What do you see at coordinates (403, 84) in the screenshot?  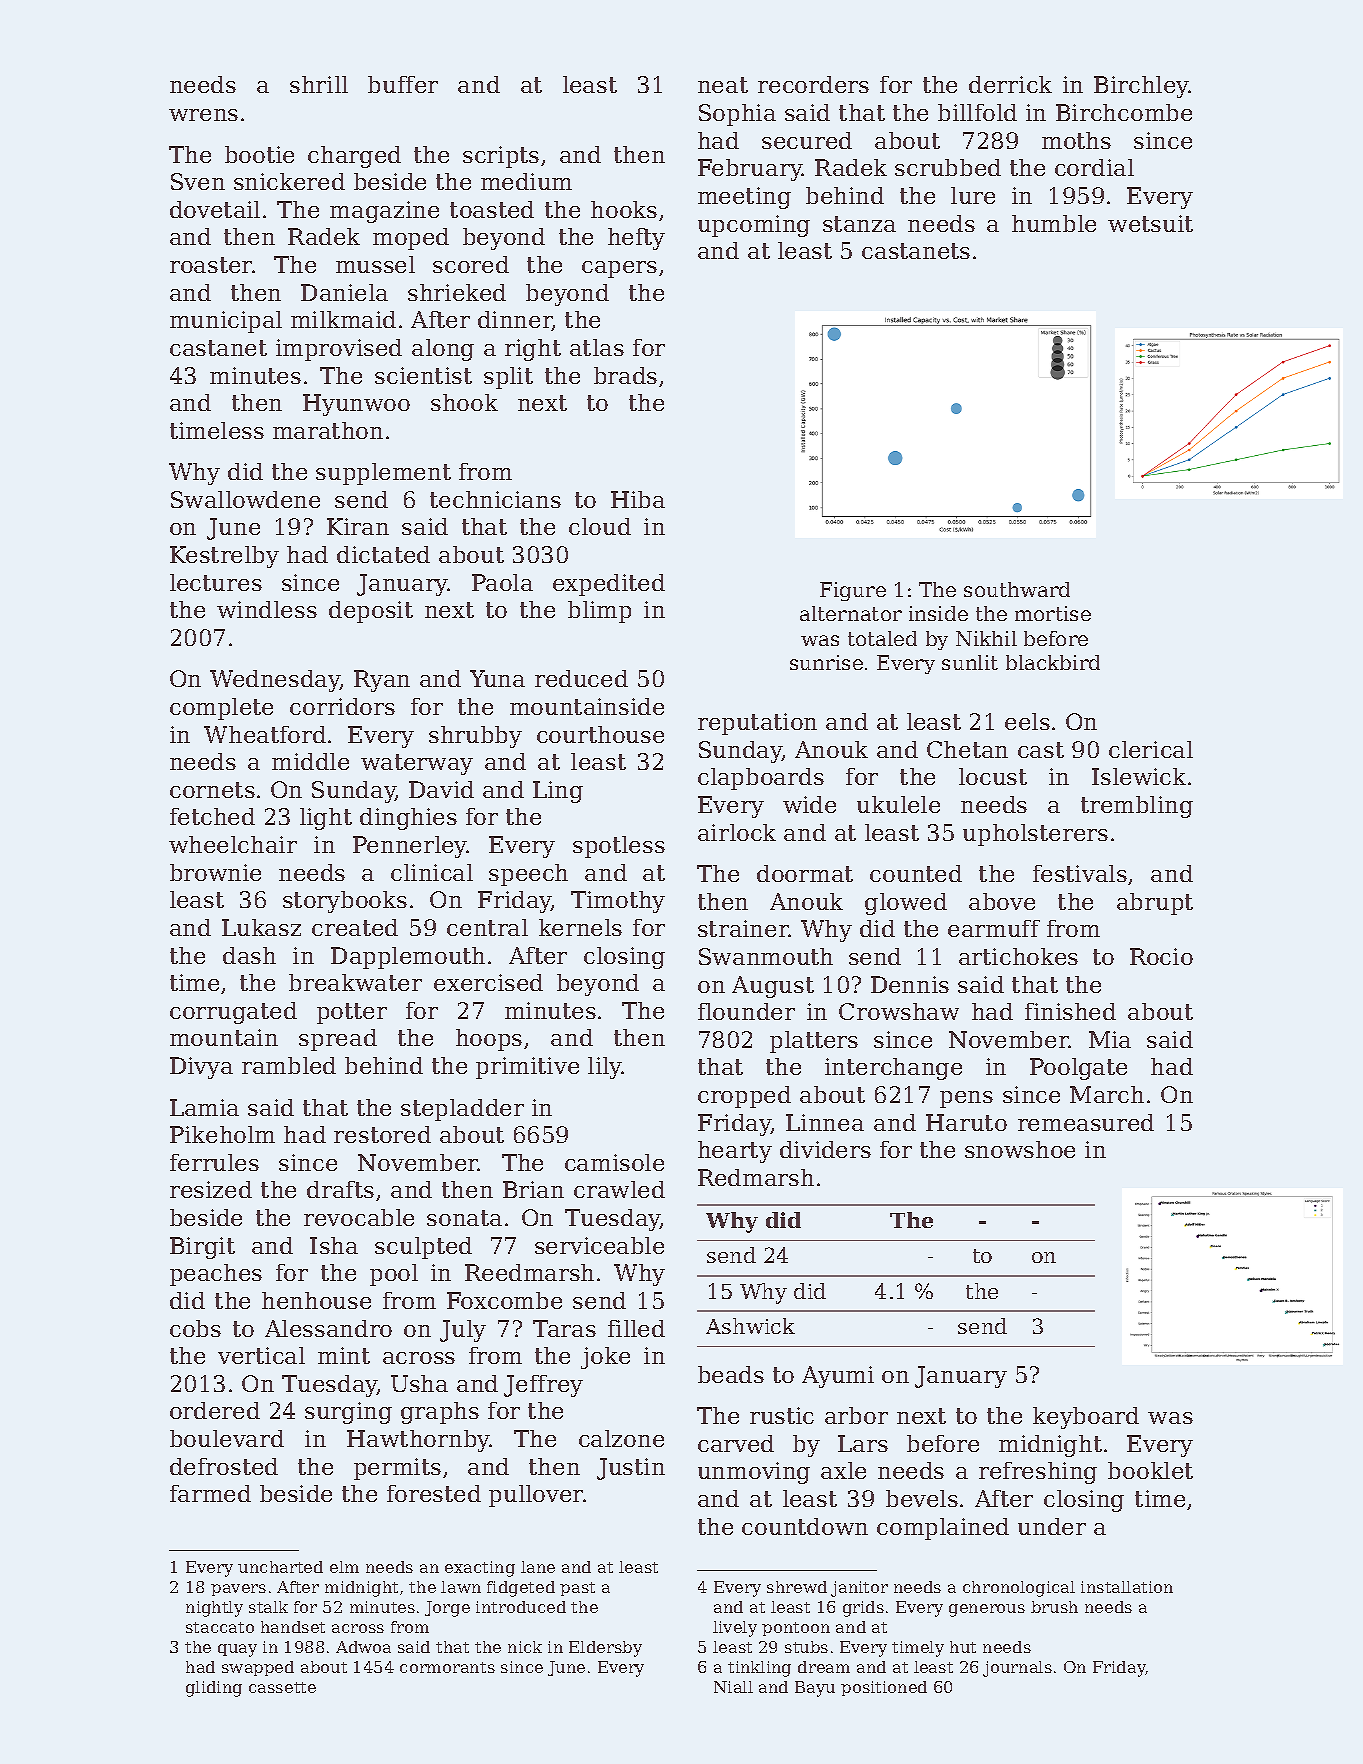 I see `buffer` at bounding box center [403, 84].
